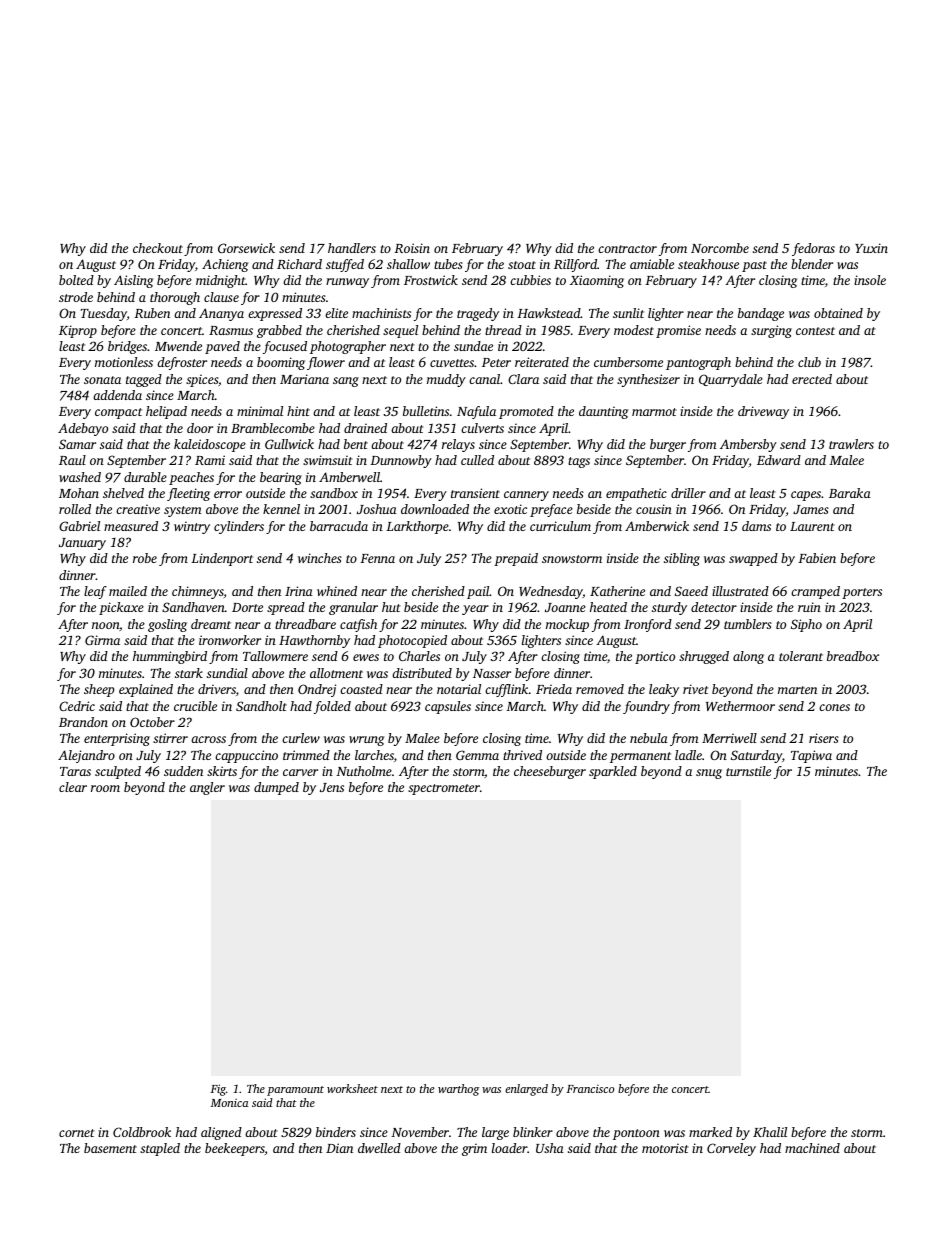 The image size is (952, 1233). I want to click on warthog, so click(458, 1090).
